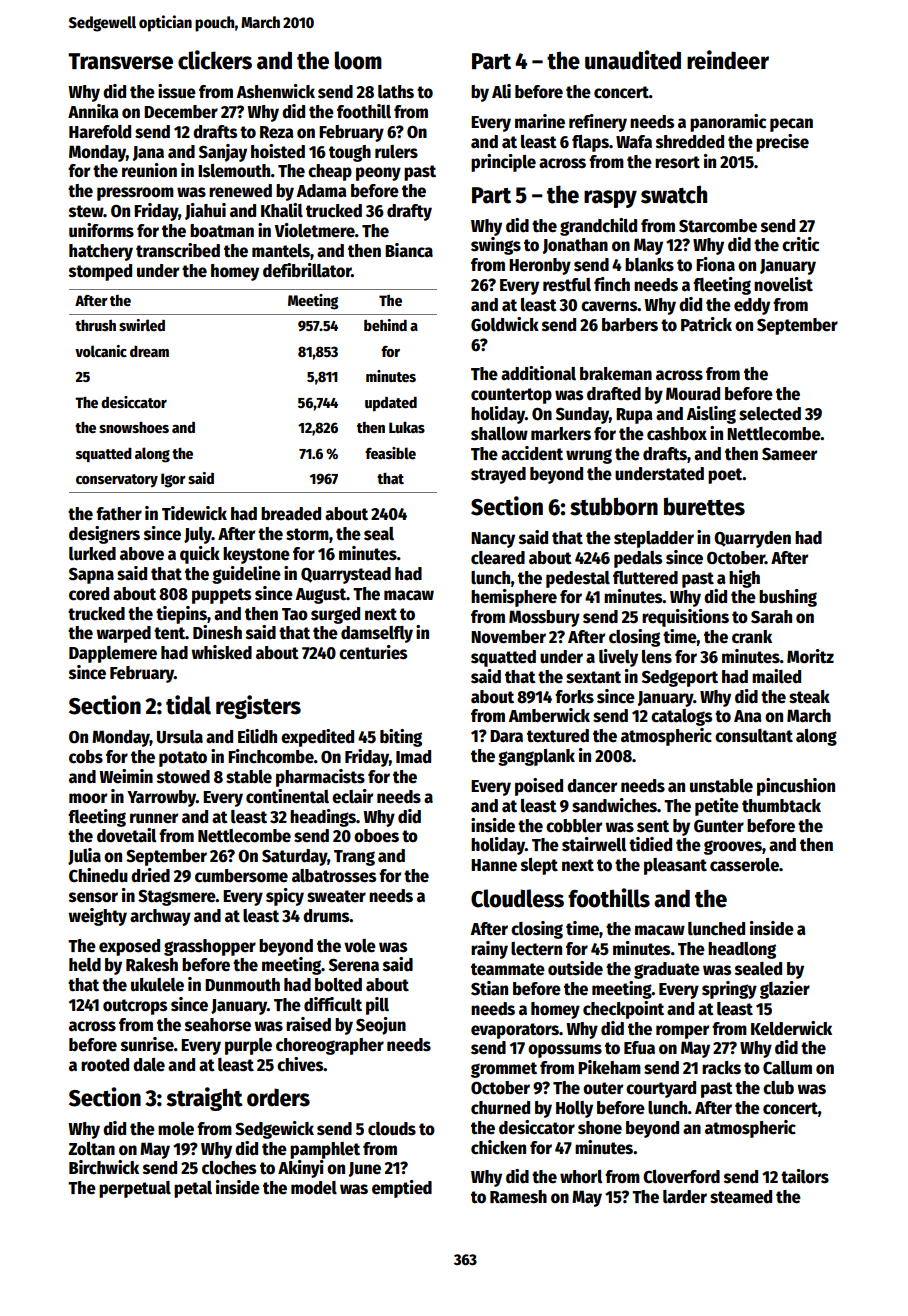 The image size is (908, 1316). Describe the element at coordinates (217, 632) in the screenshot. I see `Dinesh` at that location.
